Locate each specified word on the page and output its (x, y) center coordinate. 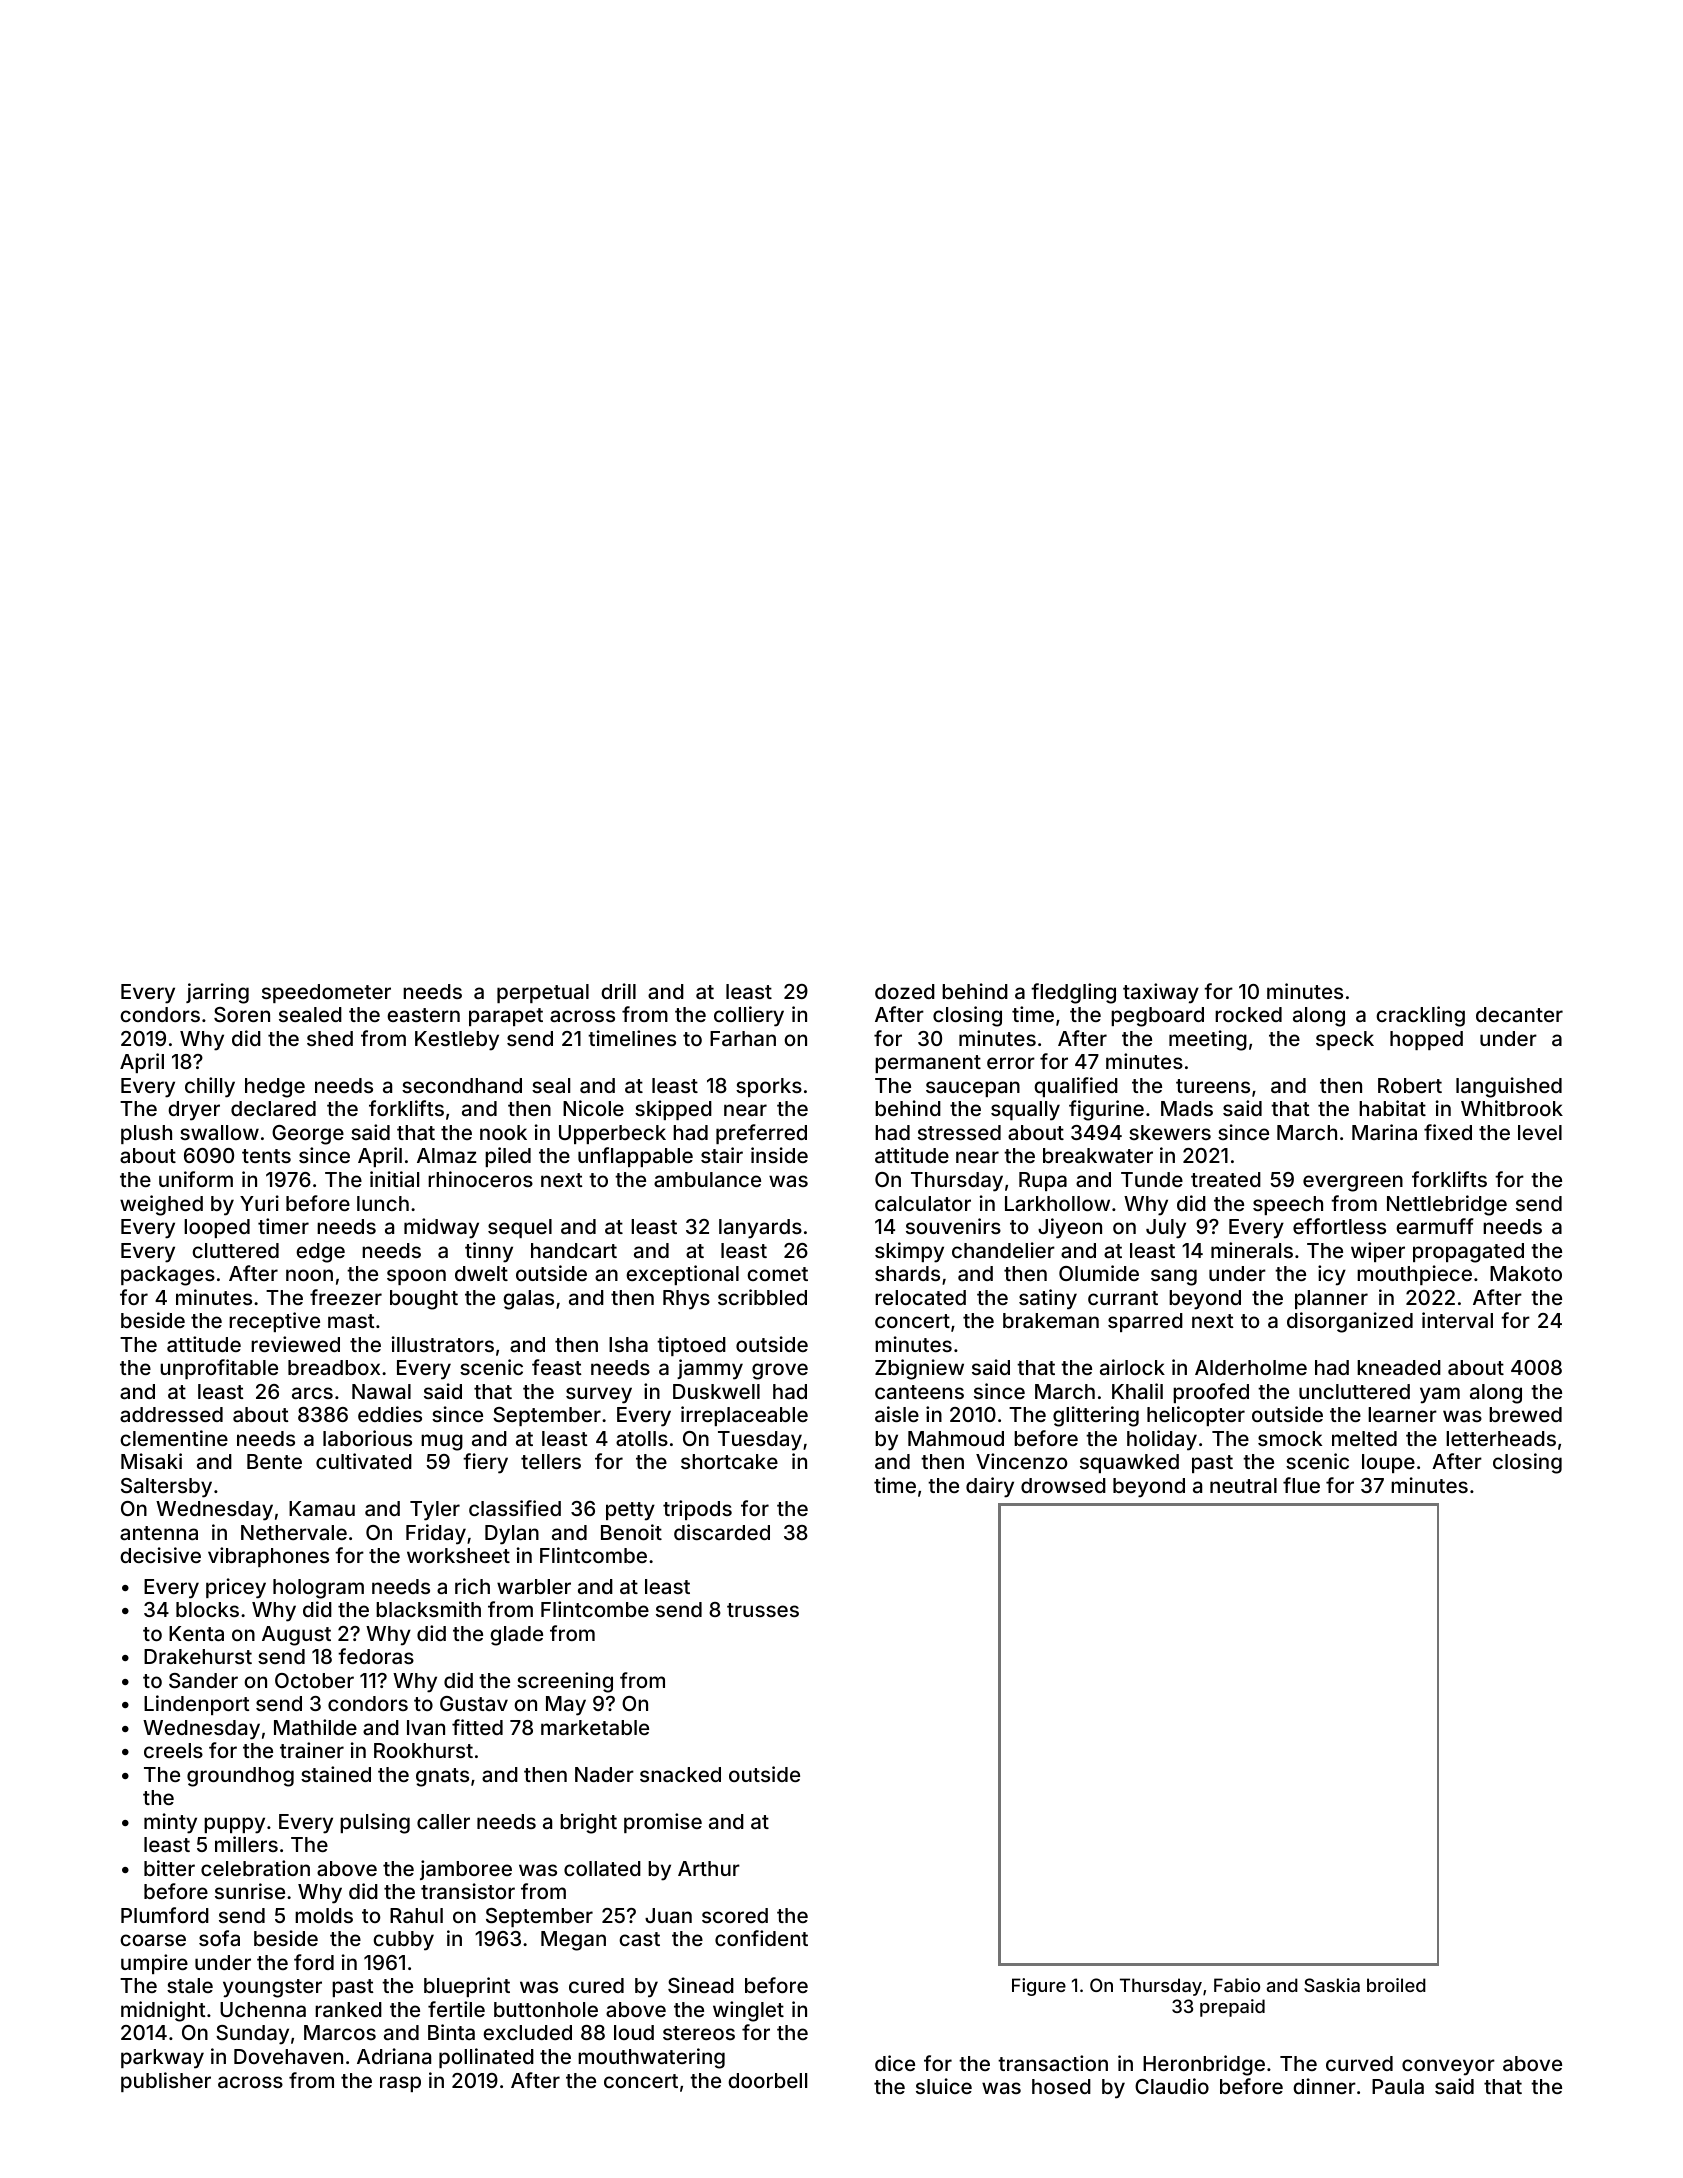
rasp (400, 2084)
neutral (1243, 1485)
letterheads (1501, 1438)
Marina (1384, 1132)
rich (472, 1586)
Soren (242, 1014)
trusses (763, 1610)
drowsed (1063, 1485)
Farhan (743, 1038)
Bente (274, 1461)
